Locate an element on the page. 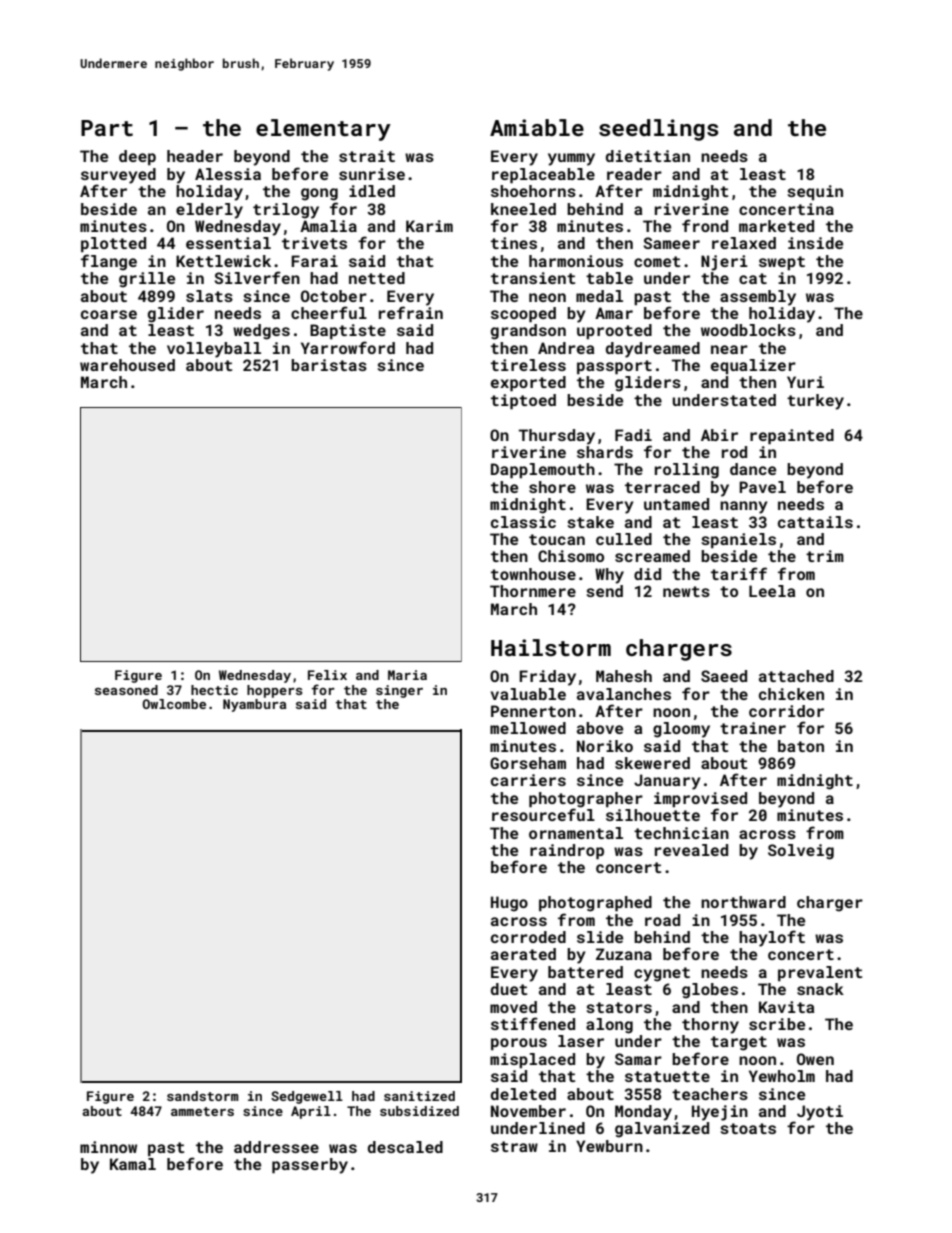  sandstorm is located at coordinates (203, 1096).
